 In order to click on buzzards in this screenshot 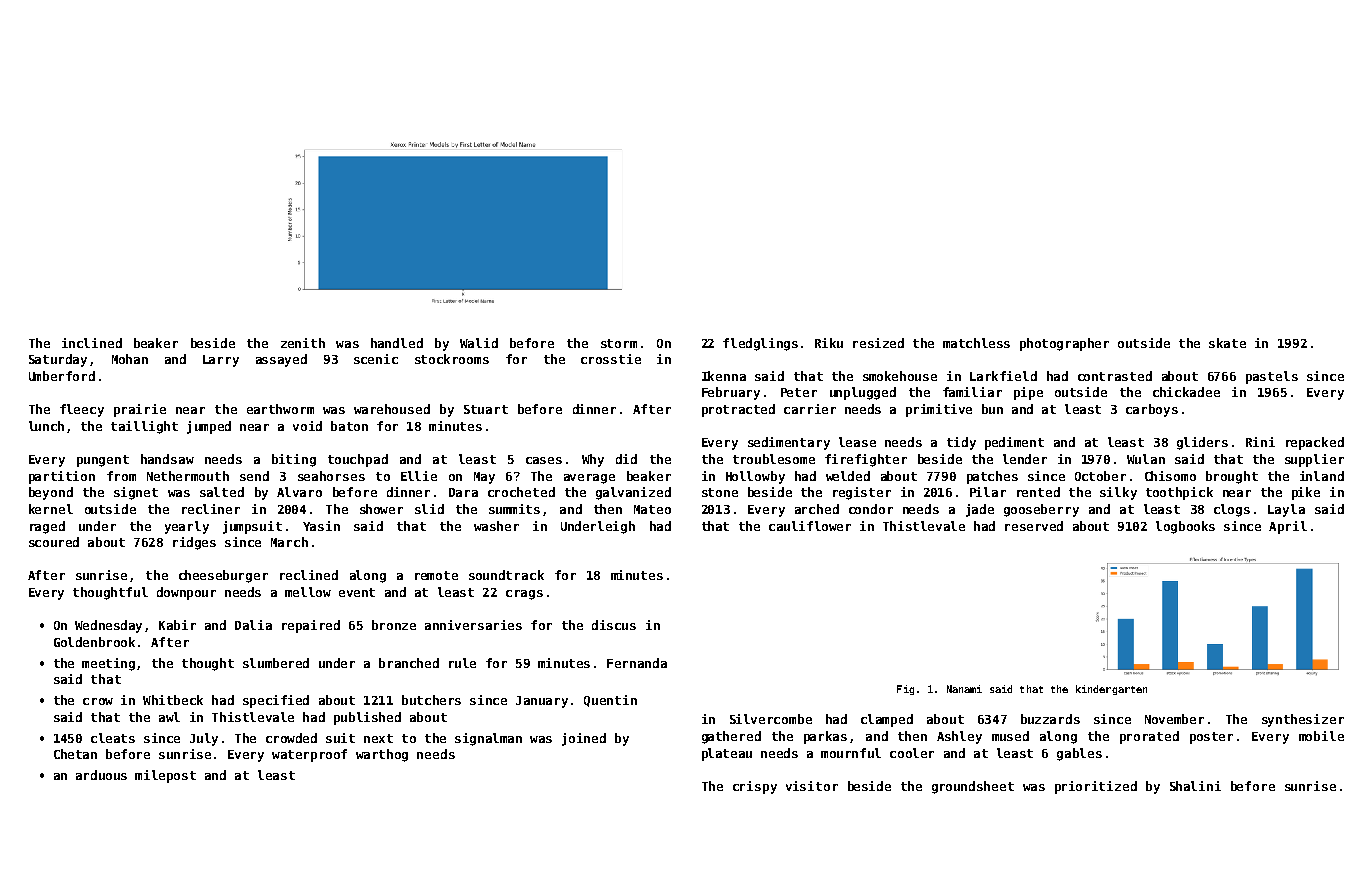, I will do `click(1050, 719)`.
